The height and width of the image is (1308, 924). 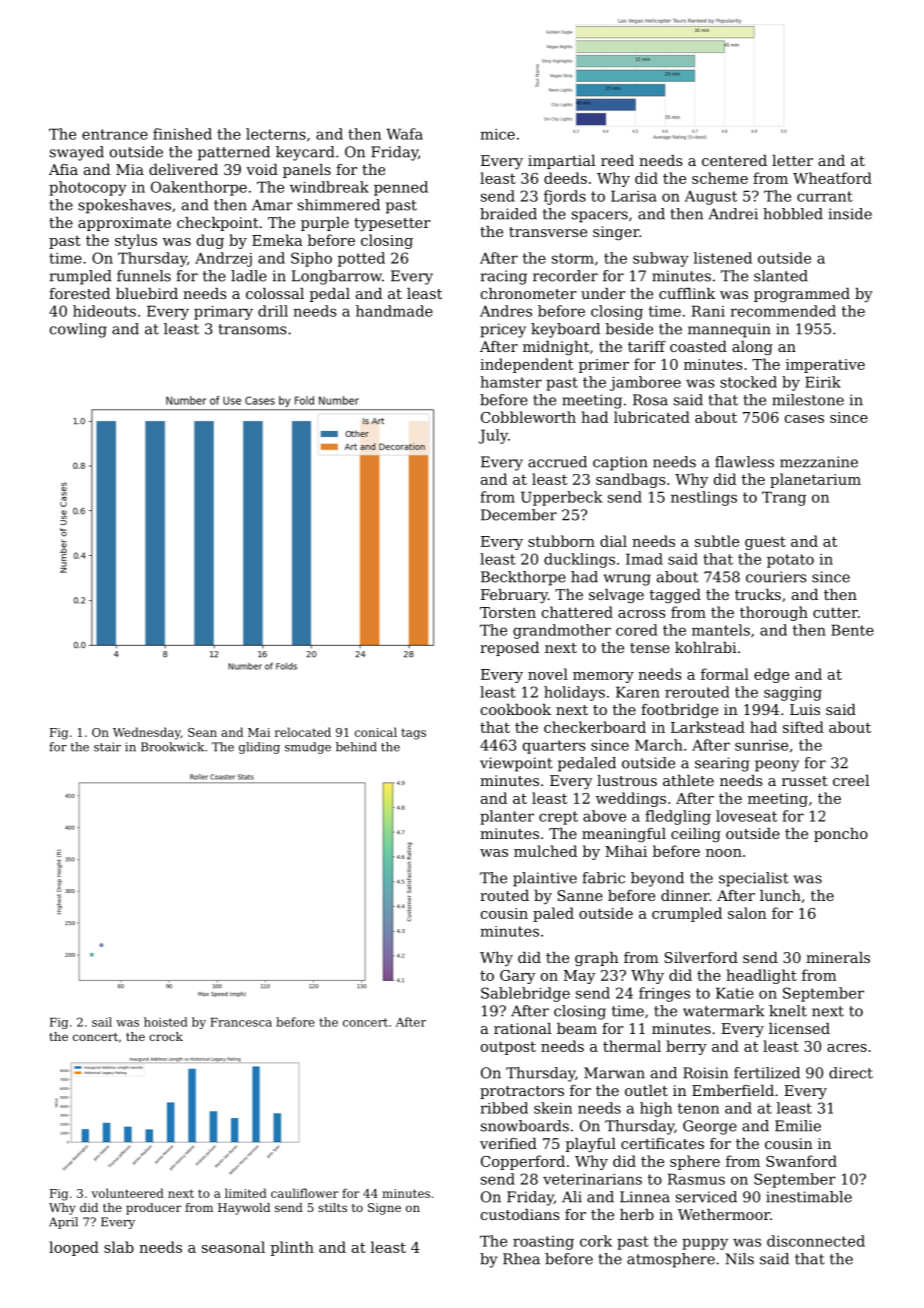 I want to click on transoms, so click(x=252, y=329).
